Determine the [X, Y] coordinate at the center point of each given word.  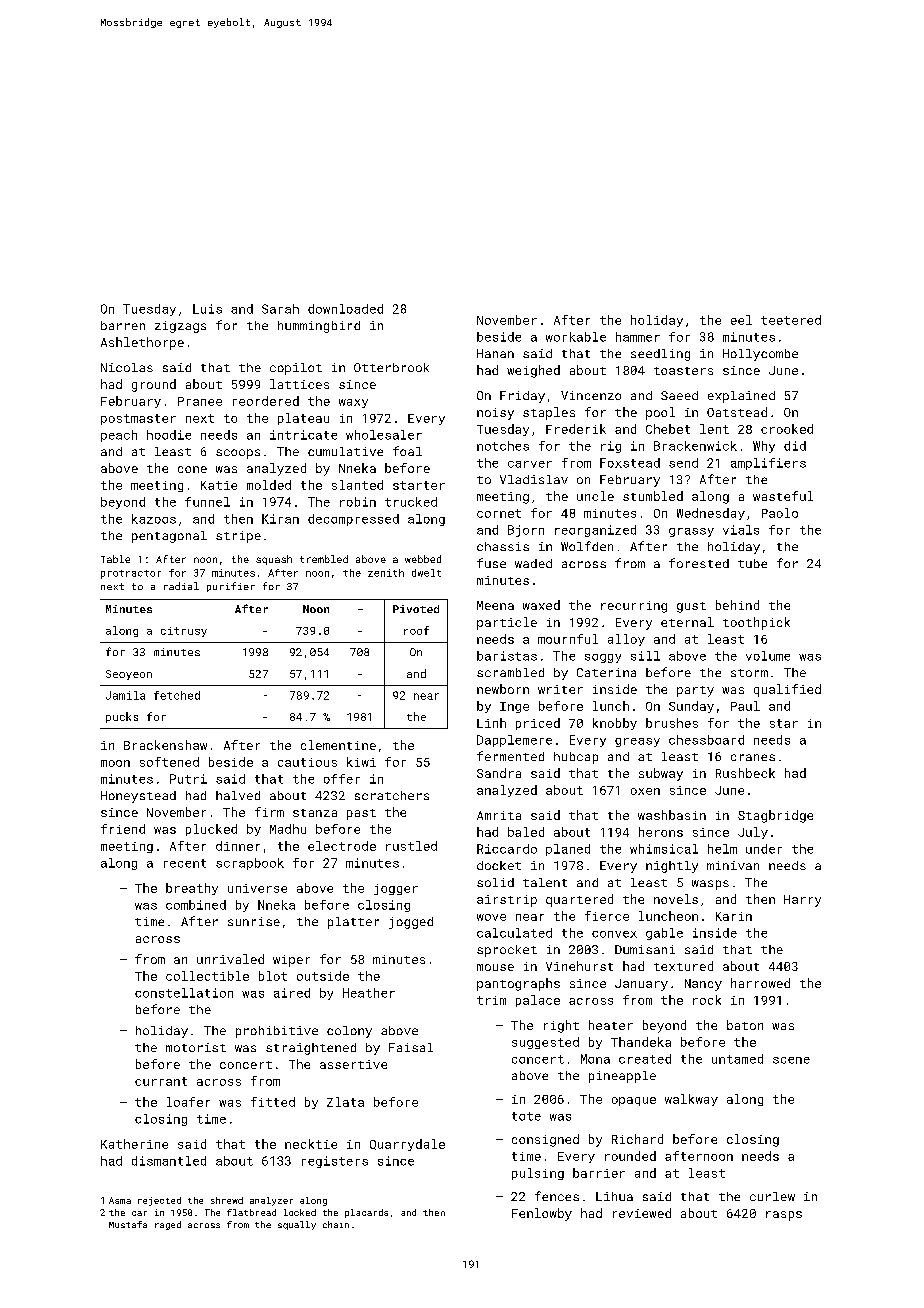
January [641, 985]
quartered [579, 900]
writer [560, 689]
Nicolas [127, 367]
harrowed [760, 983]
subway [661, 774]
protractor [131, 574]
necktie [311, 1144]
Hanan [495, 353]
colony [349, 1032]
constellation [184, 993]
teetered [791, 320]
